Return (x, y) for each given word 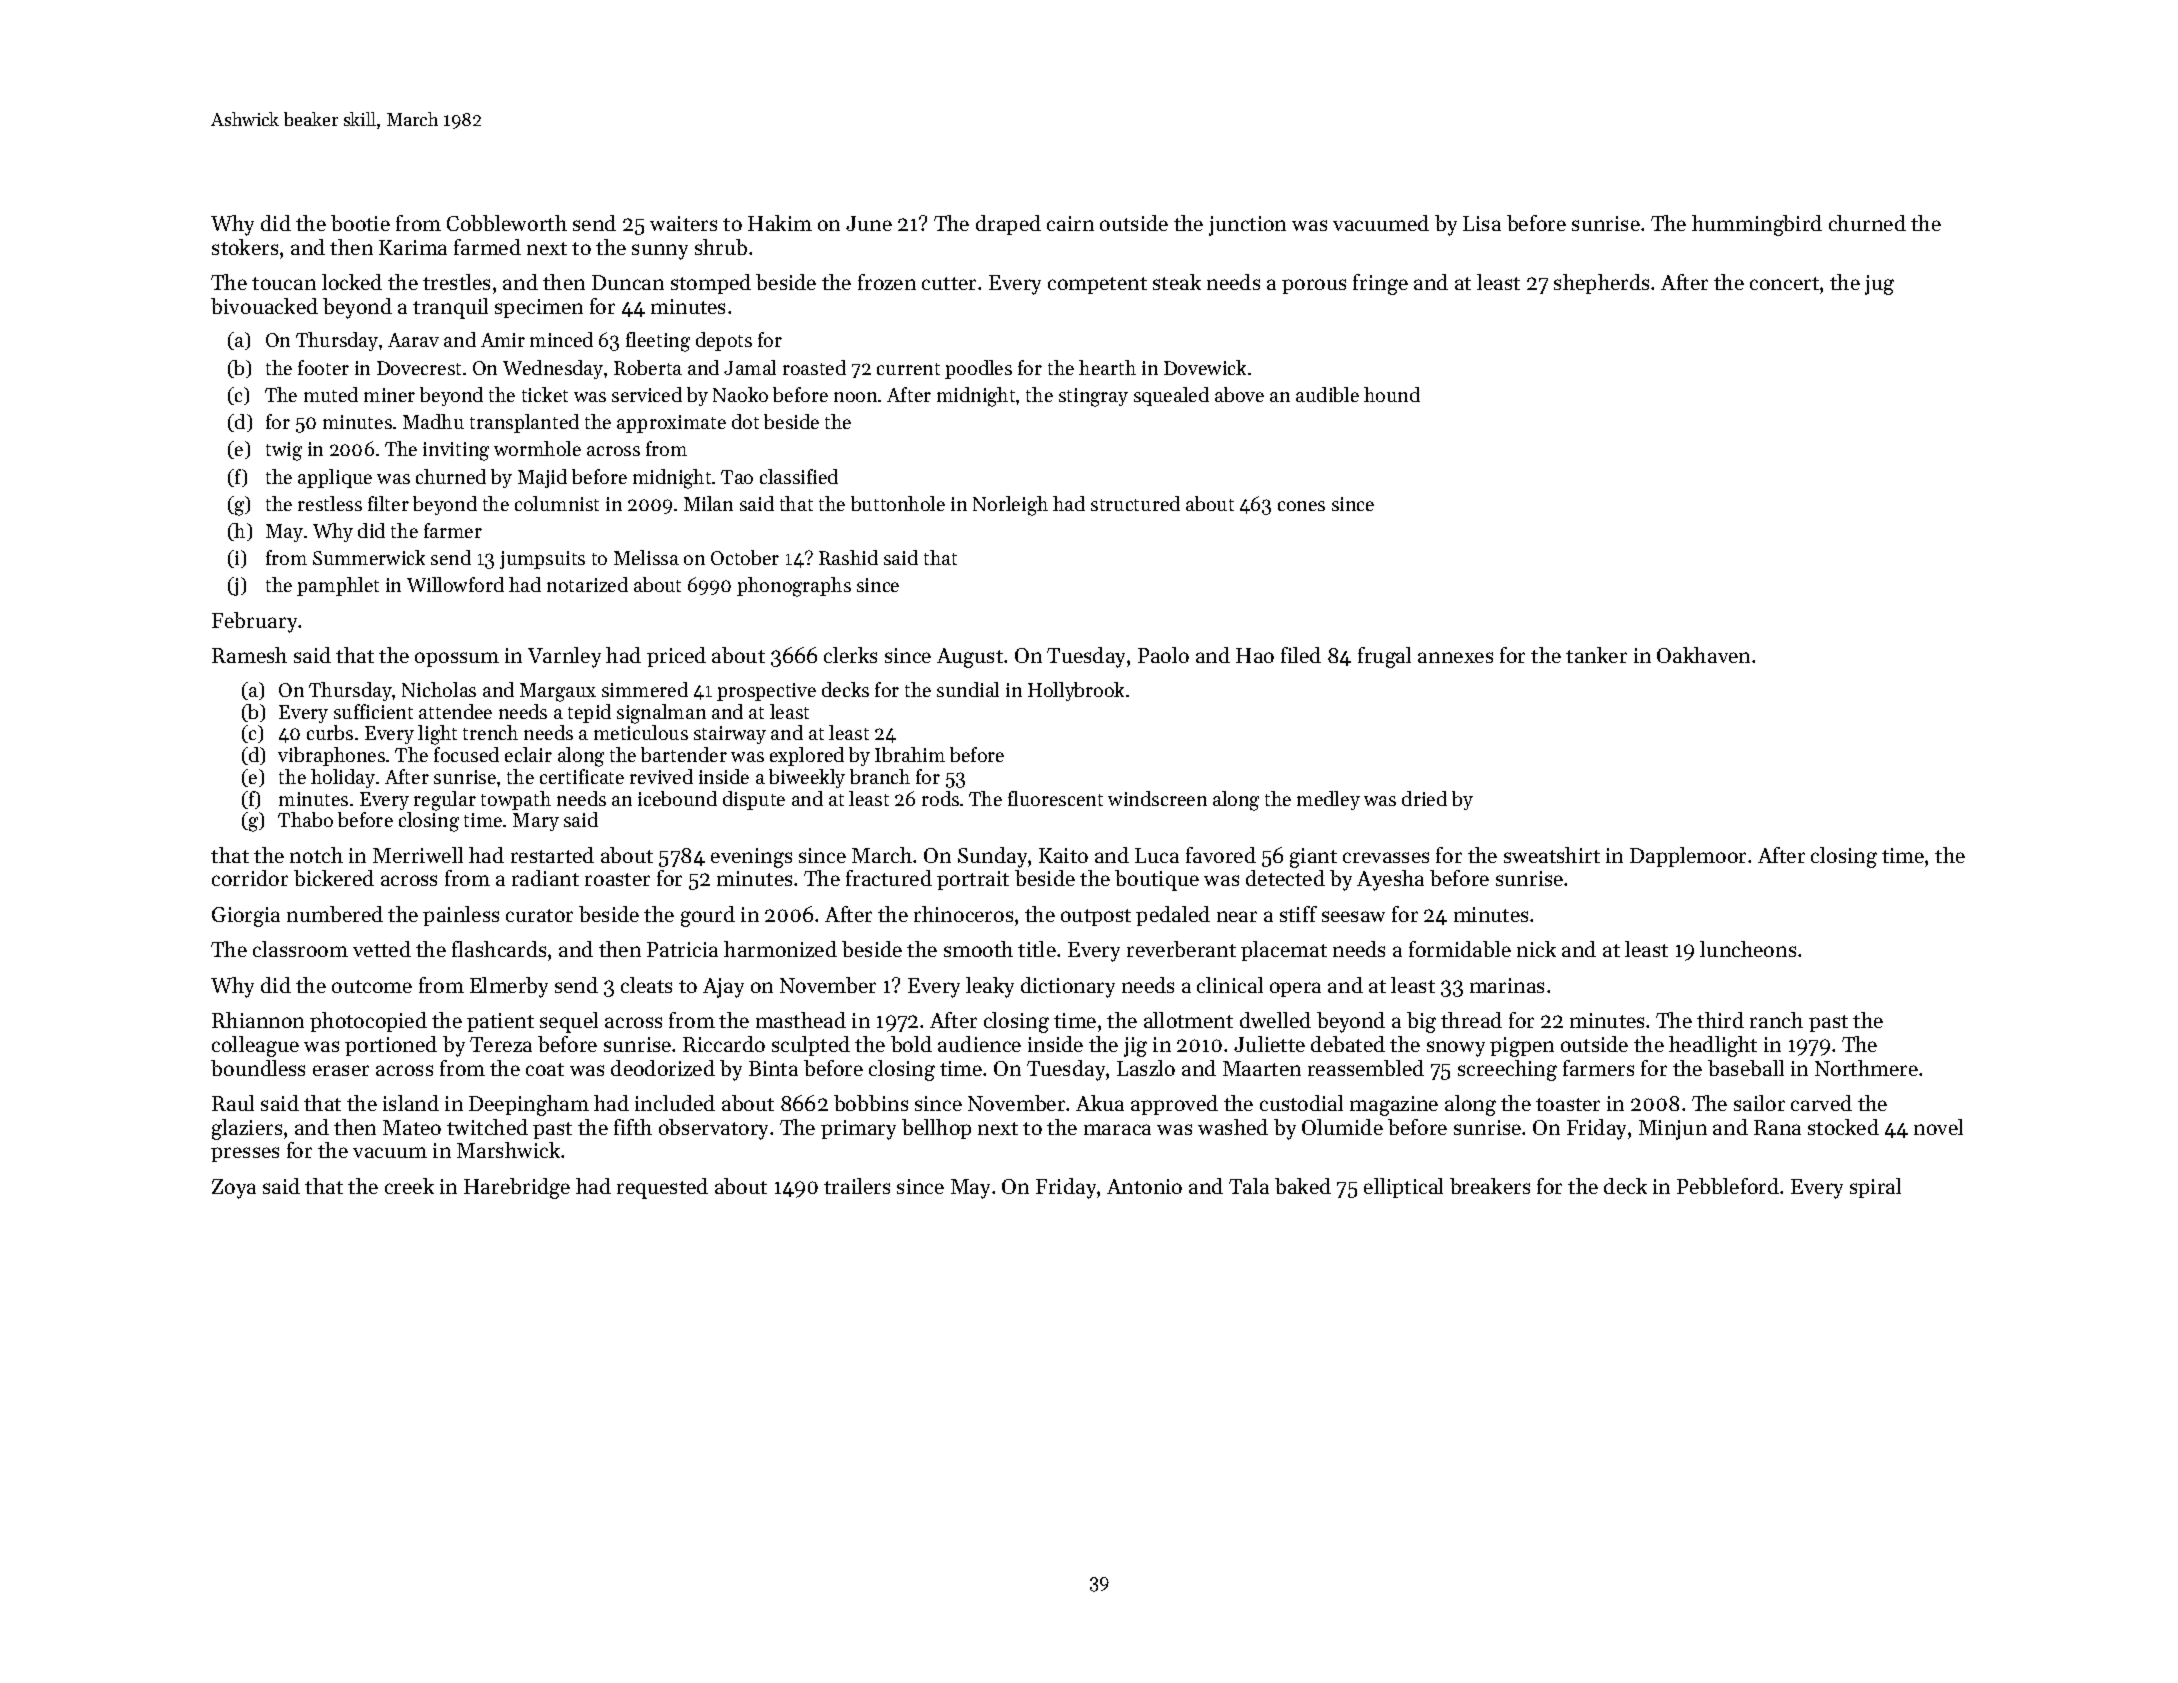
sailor (1759, 1103)
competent (1097, 285)
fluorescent (1055, 798)
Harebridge (517, 1188)
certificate (582, 776)
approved (1174, 1105)
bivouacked (264, 306)
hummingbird (1757, 225)
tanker (1596, 655)
